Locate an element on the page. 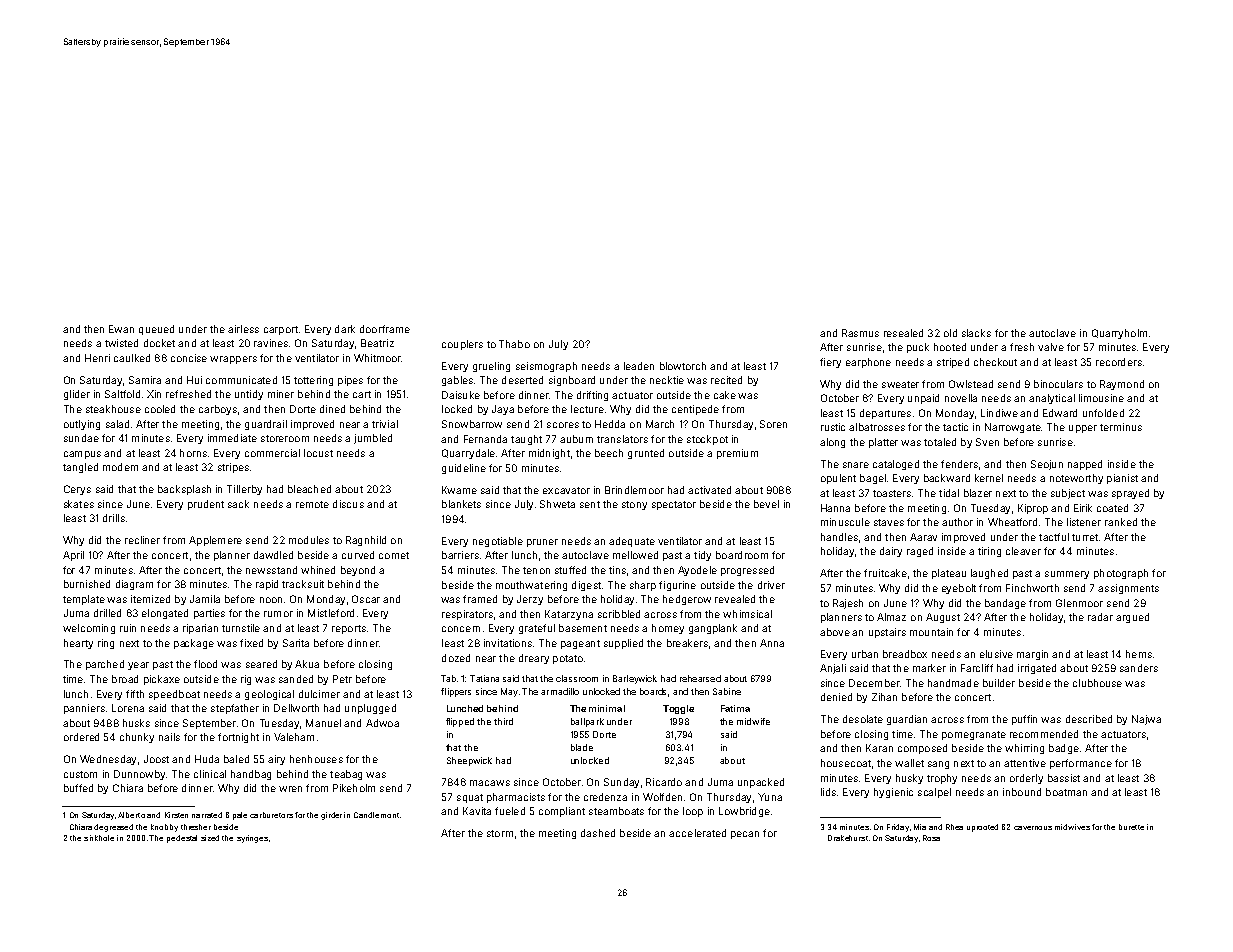 Image resolution: width=1233 pixels, height=952 pixels. barriers is located at coordinates (460, 555).
